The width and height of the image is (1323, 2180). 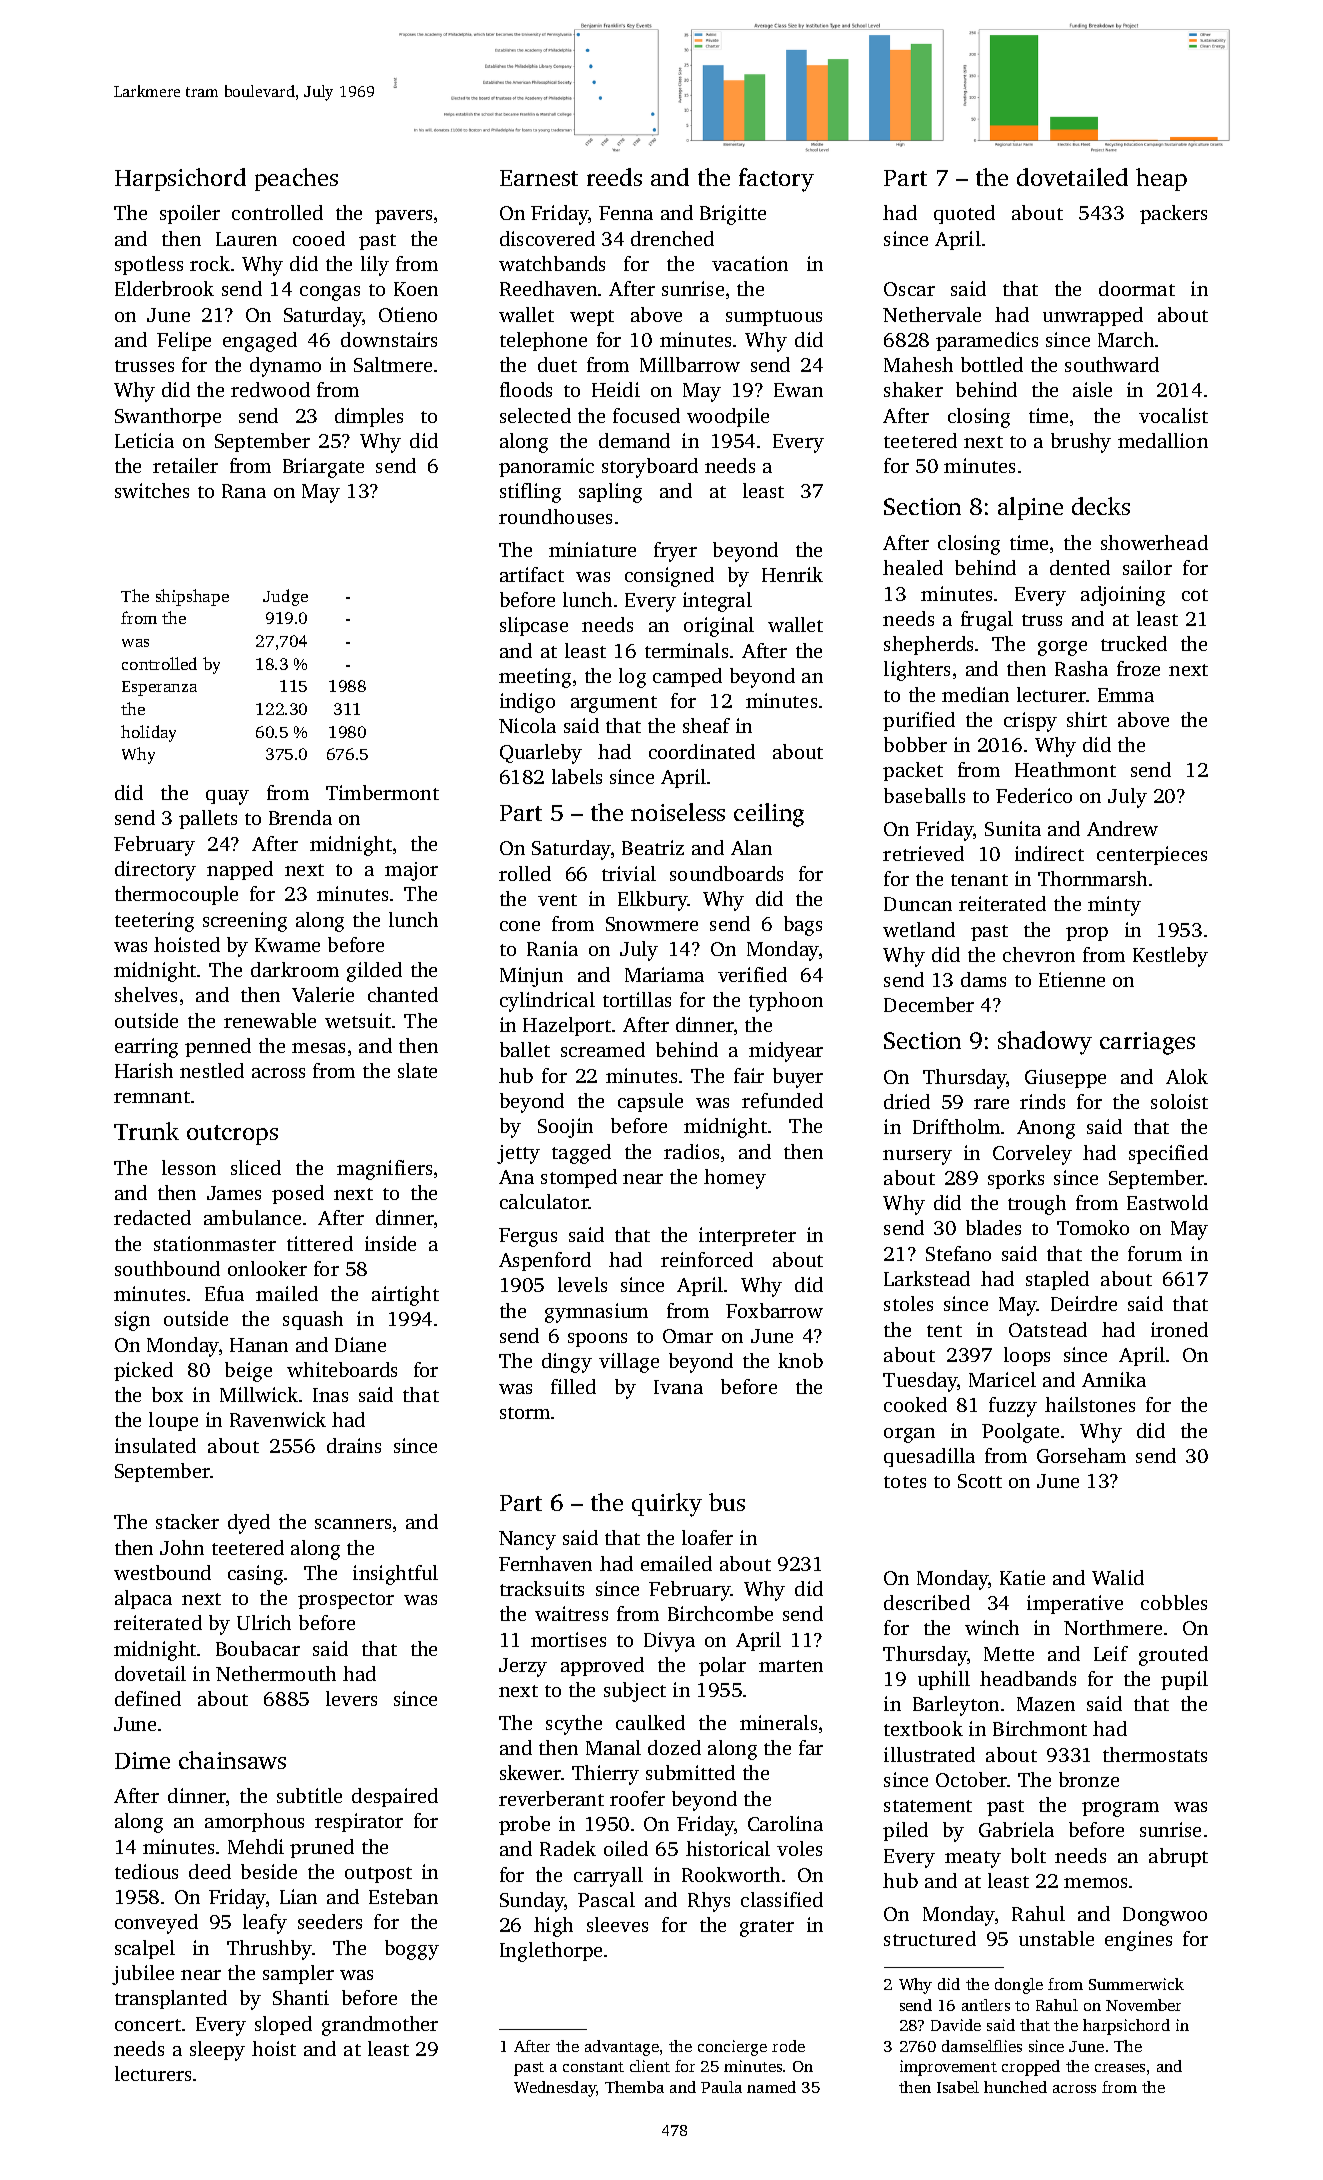 What do you see at coordinates (709, 1902) in the image?
I see `Rhys` at bounding box center [709, 1902].
